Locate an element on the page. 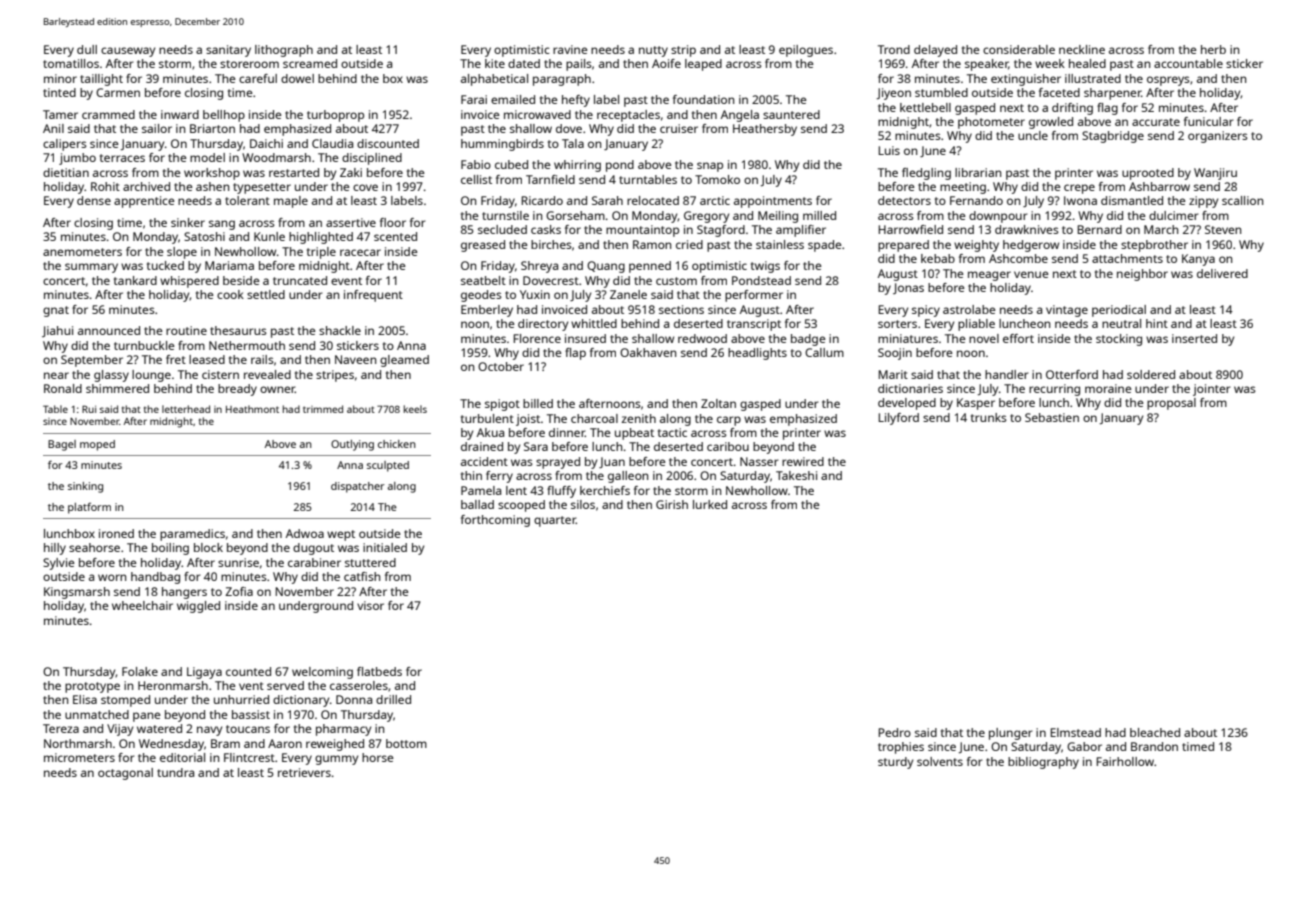 The height and width of the image is (924, 1308). careful is located at coordinates (258, 78).
